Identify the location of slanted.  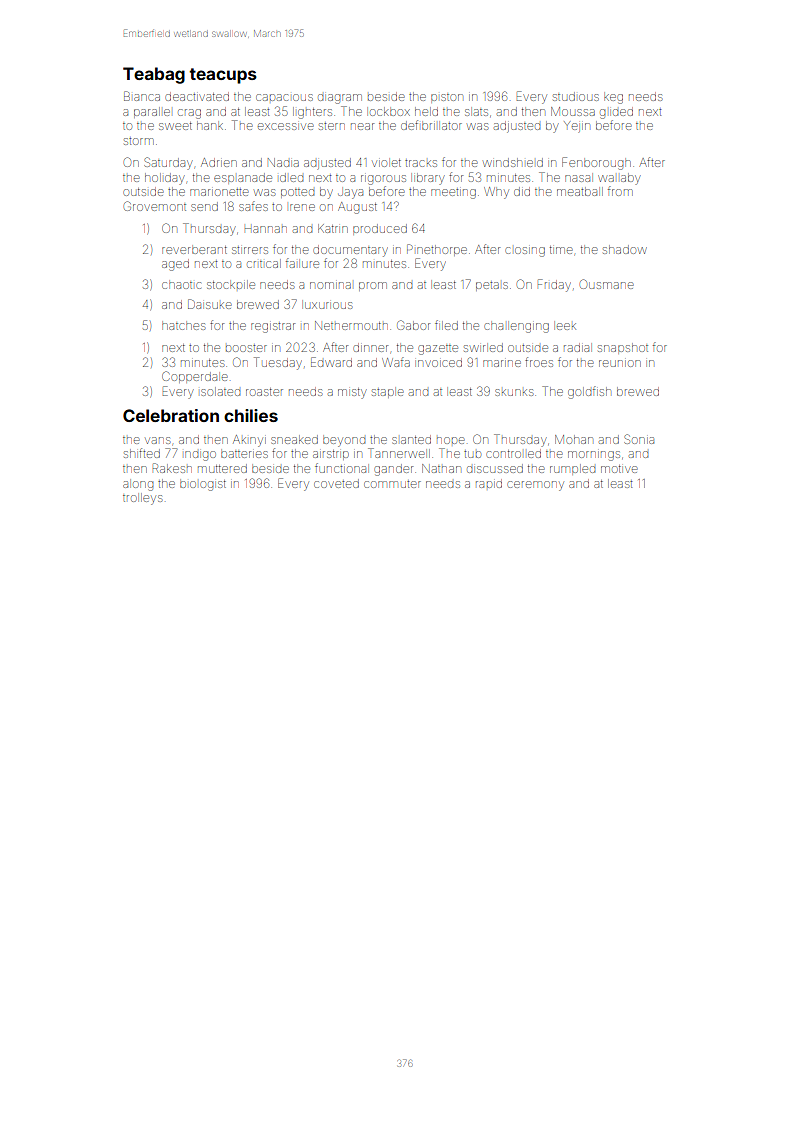
(411, 439).
